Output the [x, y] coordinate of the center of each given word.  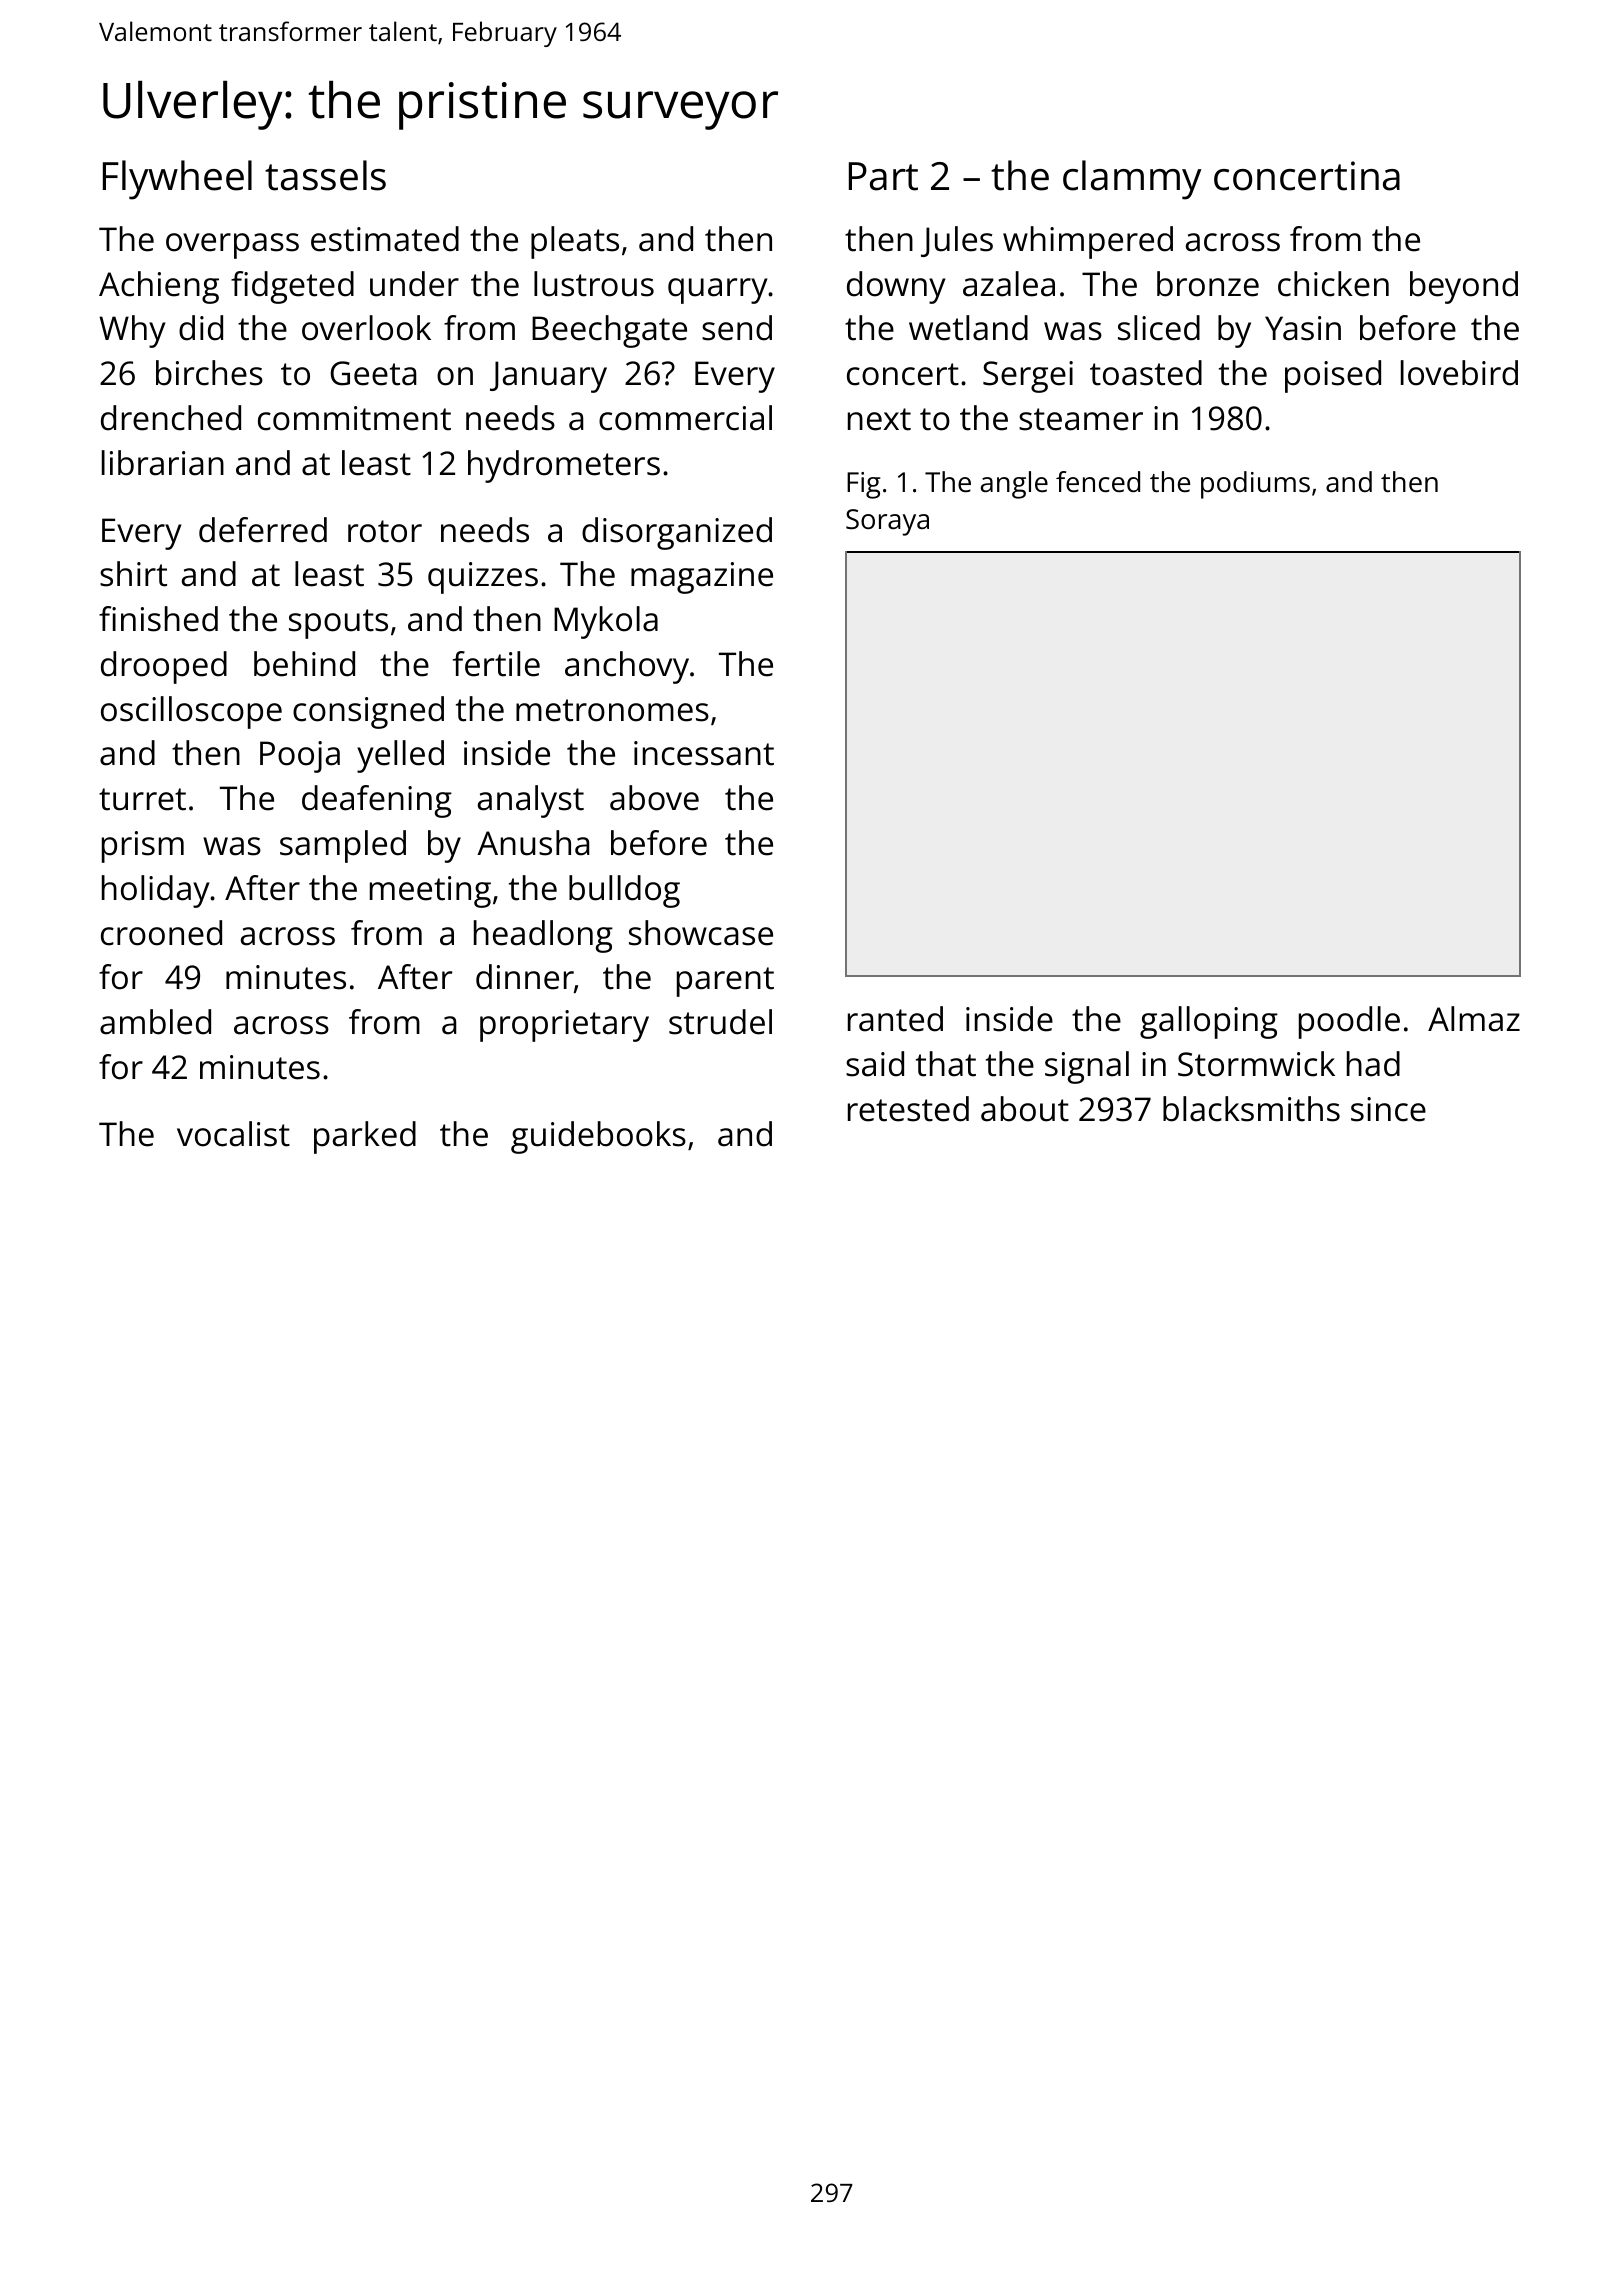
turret [142, 799]
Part [883, 176]
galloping [1209, 1022]
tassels [325, 175]
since [1388, 1109]
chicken [1333, 284]
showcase [701, 933]
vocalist [233, 1134]
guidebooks [598, 1137]
